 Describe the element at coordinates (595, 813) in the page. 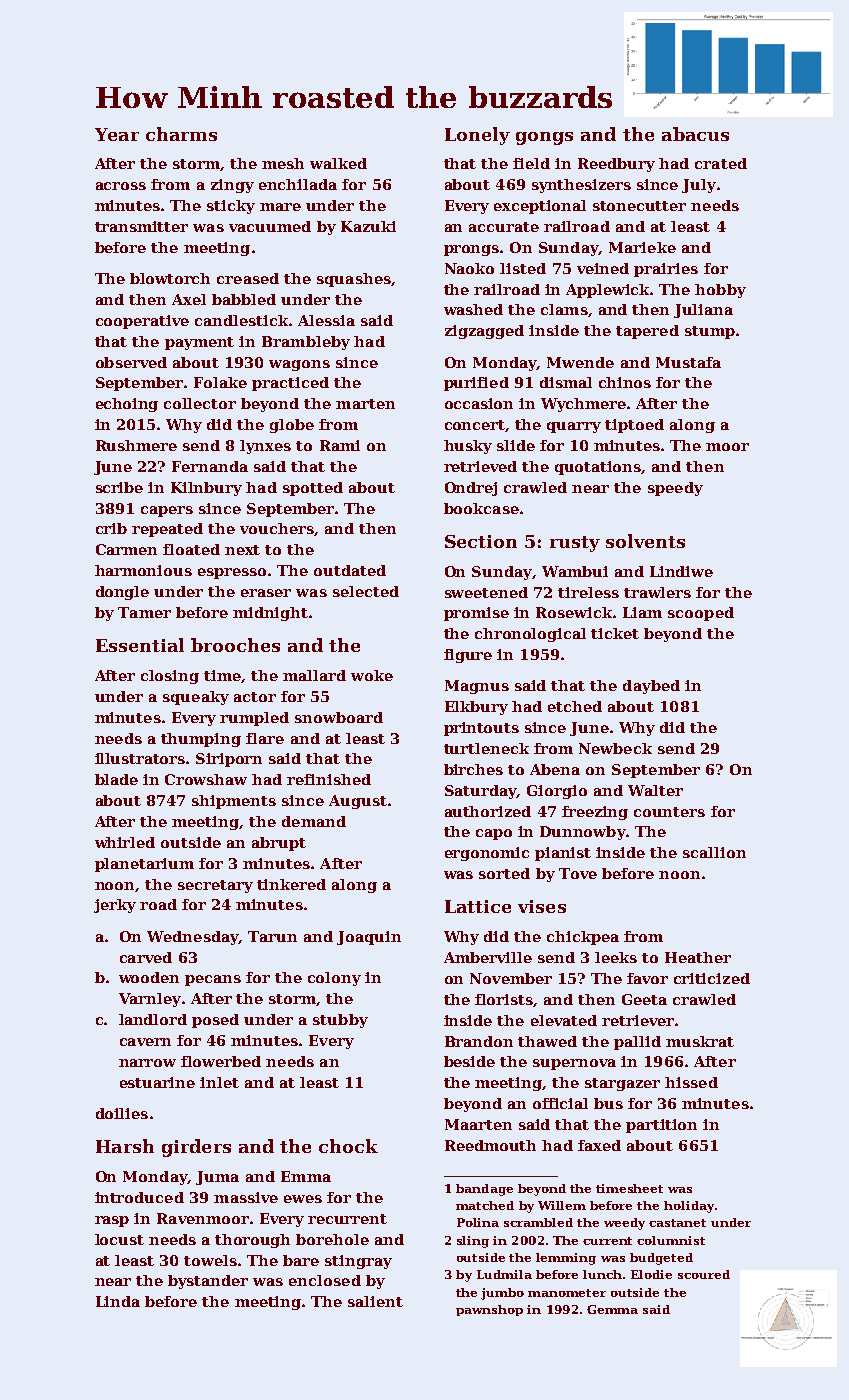

I see `freezing` at that location.
